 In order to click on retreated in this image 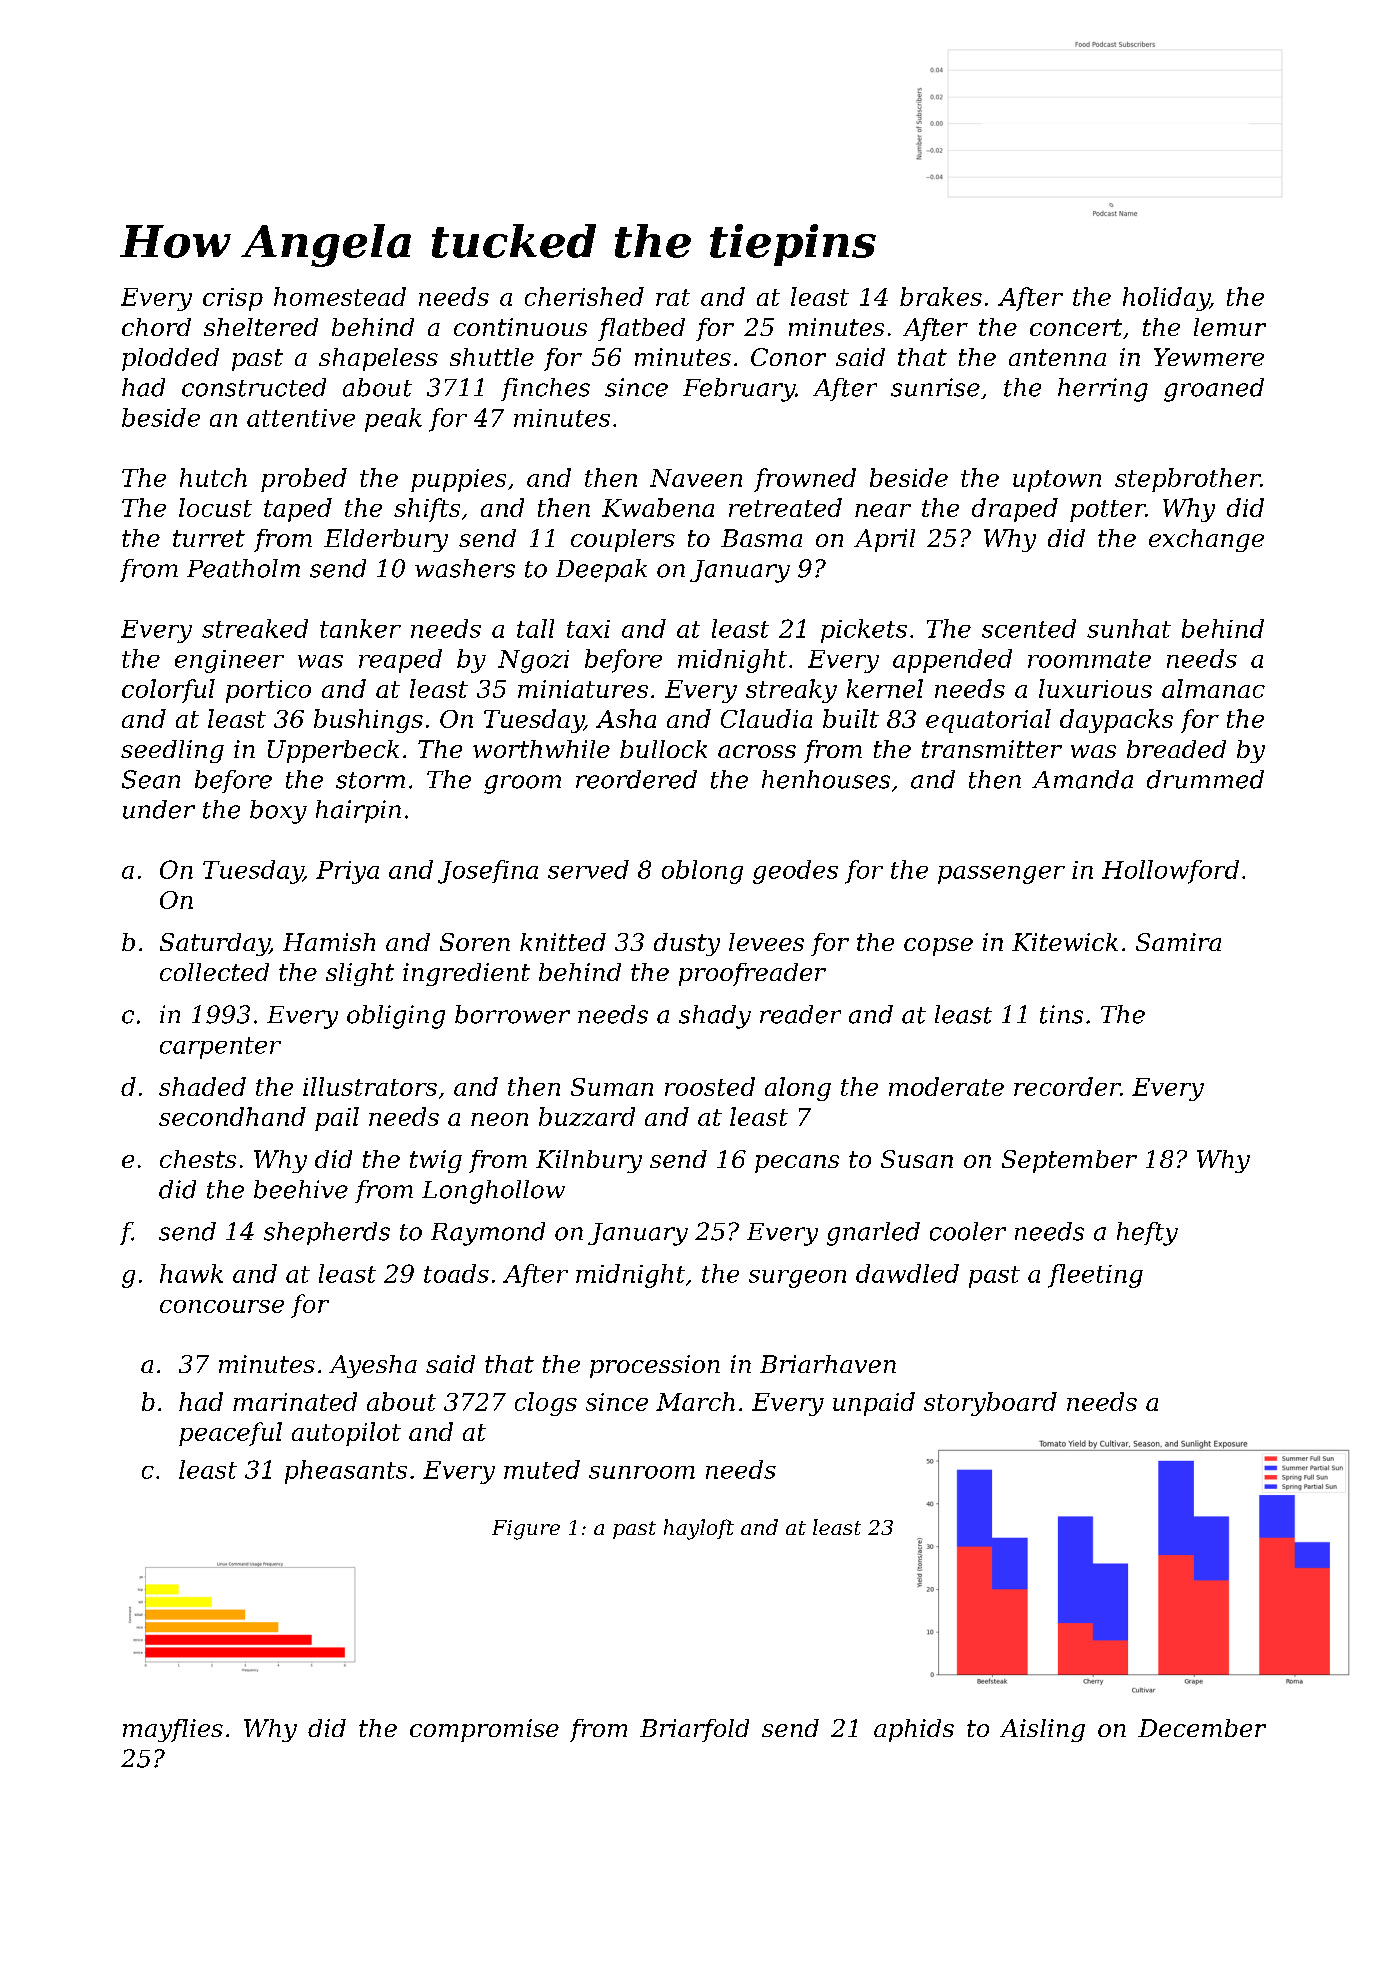, I will do `click(785, 507)`.
